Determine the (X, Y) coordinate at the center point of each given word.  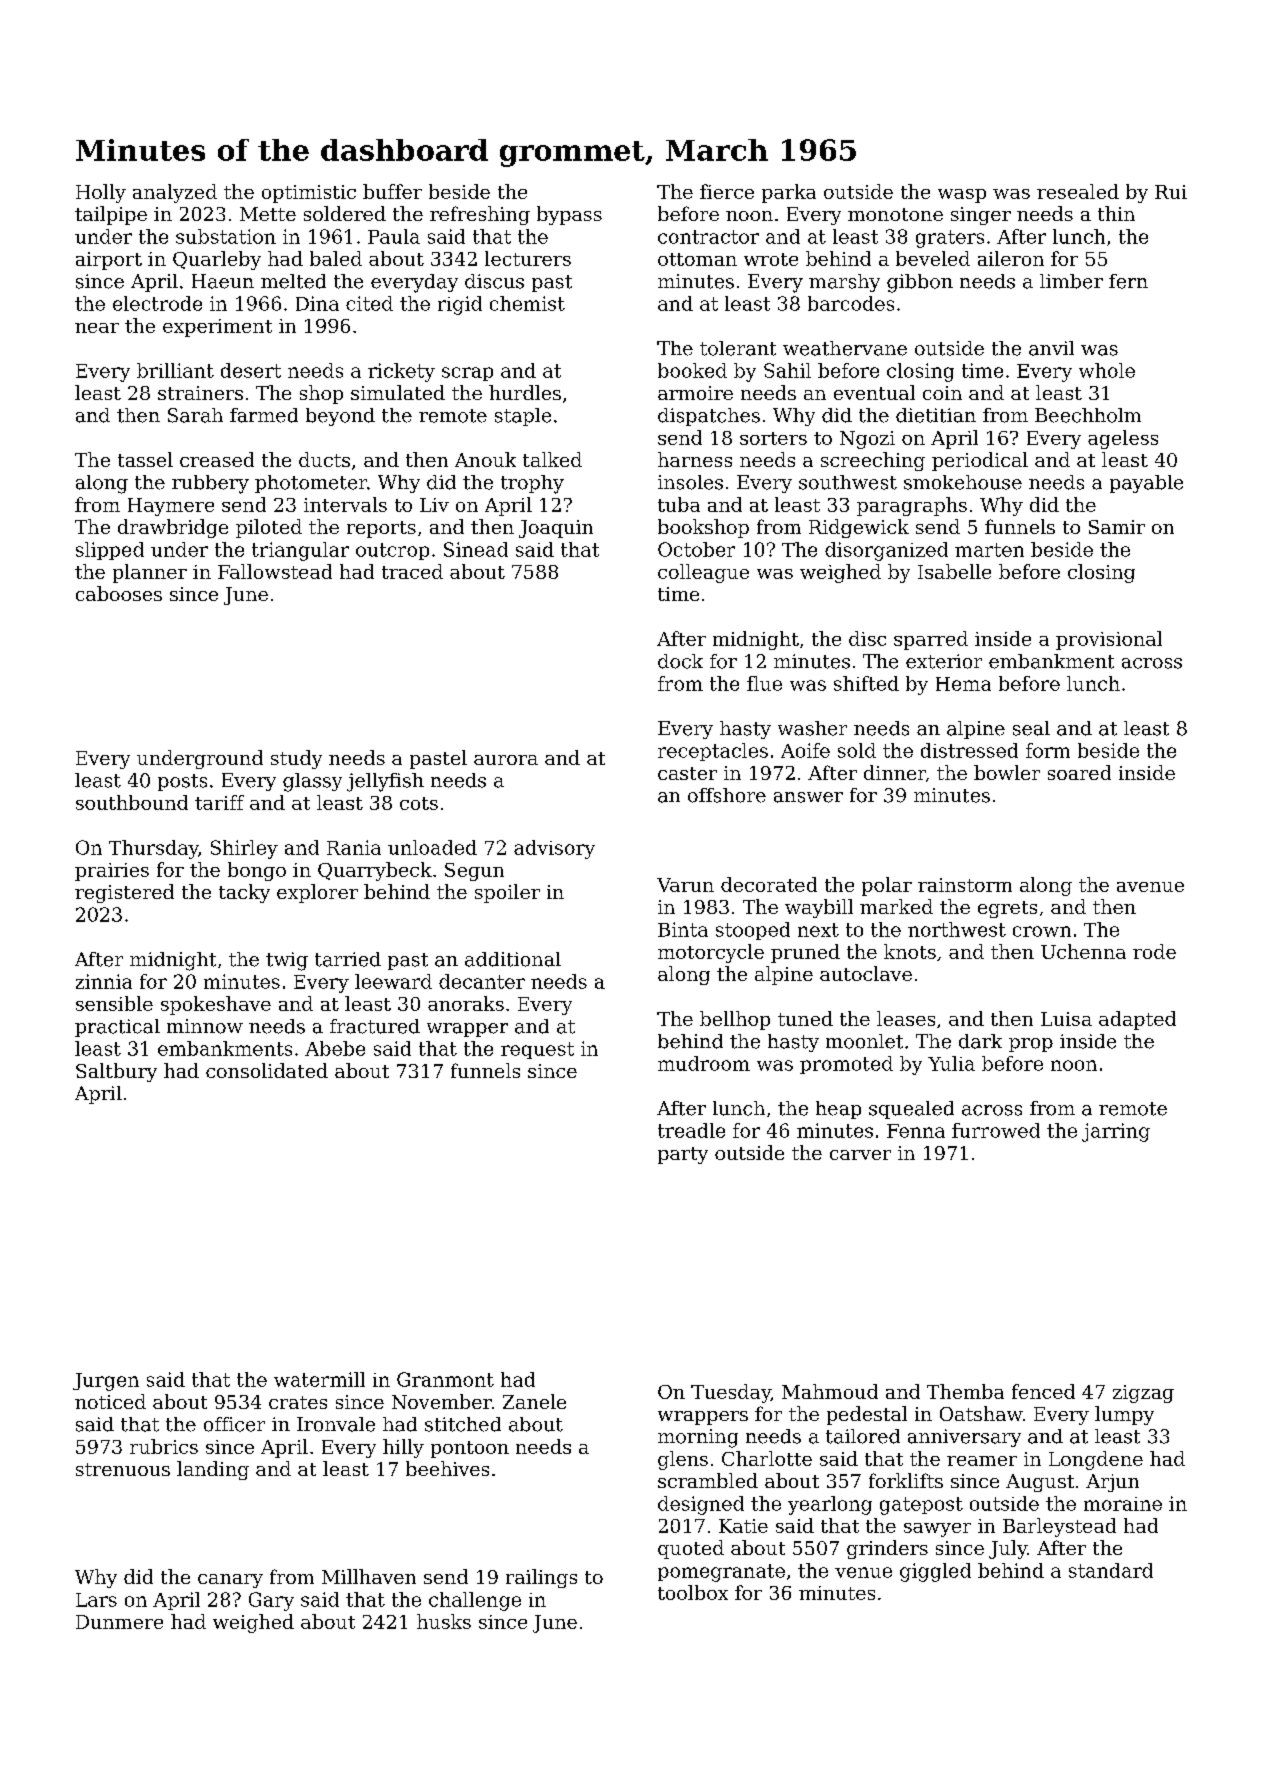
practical (117, 1028)
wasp (962, 196)
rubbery (210, 484)
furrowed (996, 1130)
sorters (773, 438)
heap (838, 1110)
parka (789, 193)
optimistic (309, 194)
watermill (319, 1379)
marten (989, 550)
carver (860, 1155)
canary (230, 1581)
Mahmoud (830, 1391)
